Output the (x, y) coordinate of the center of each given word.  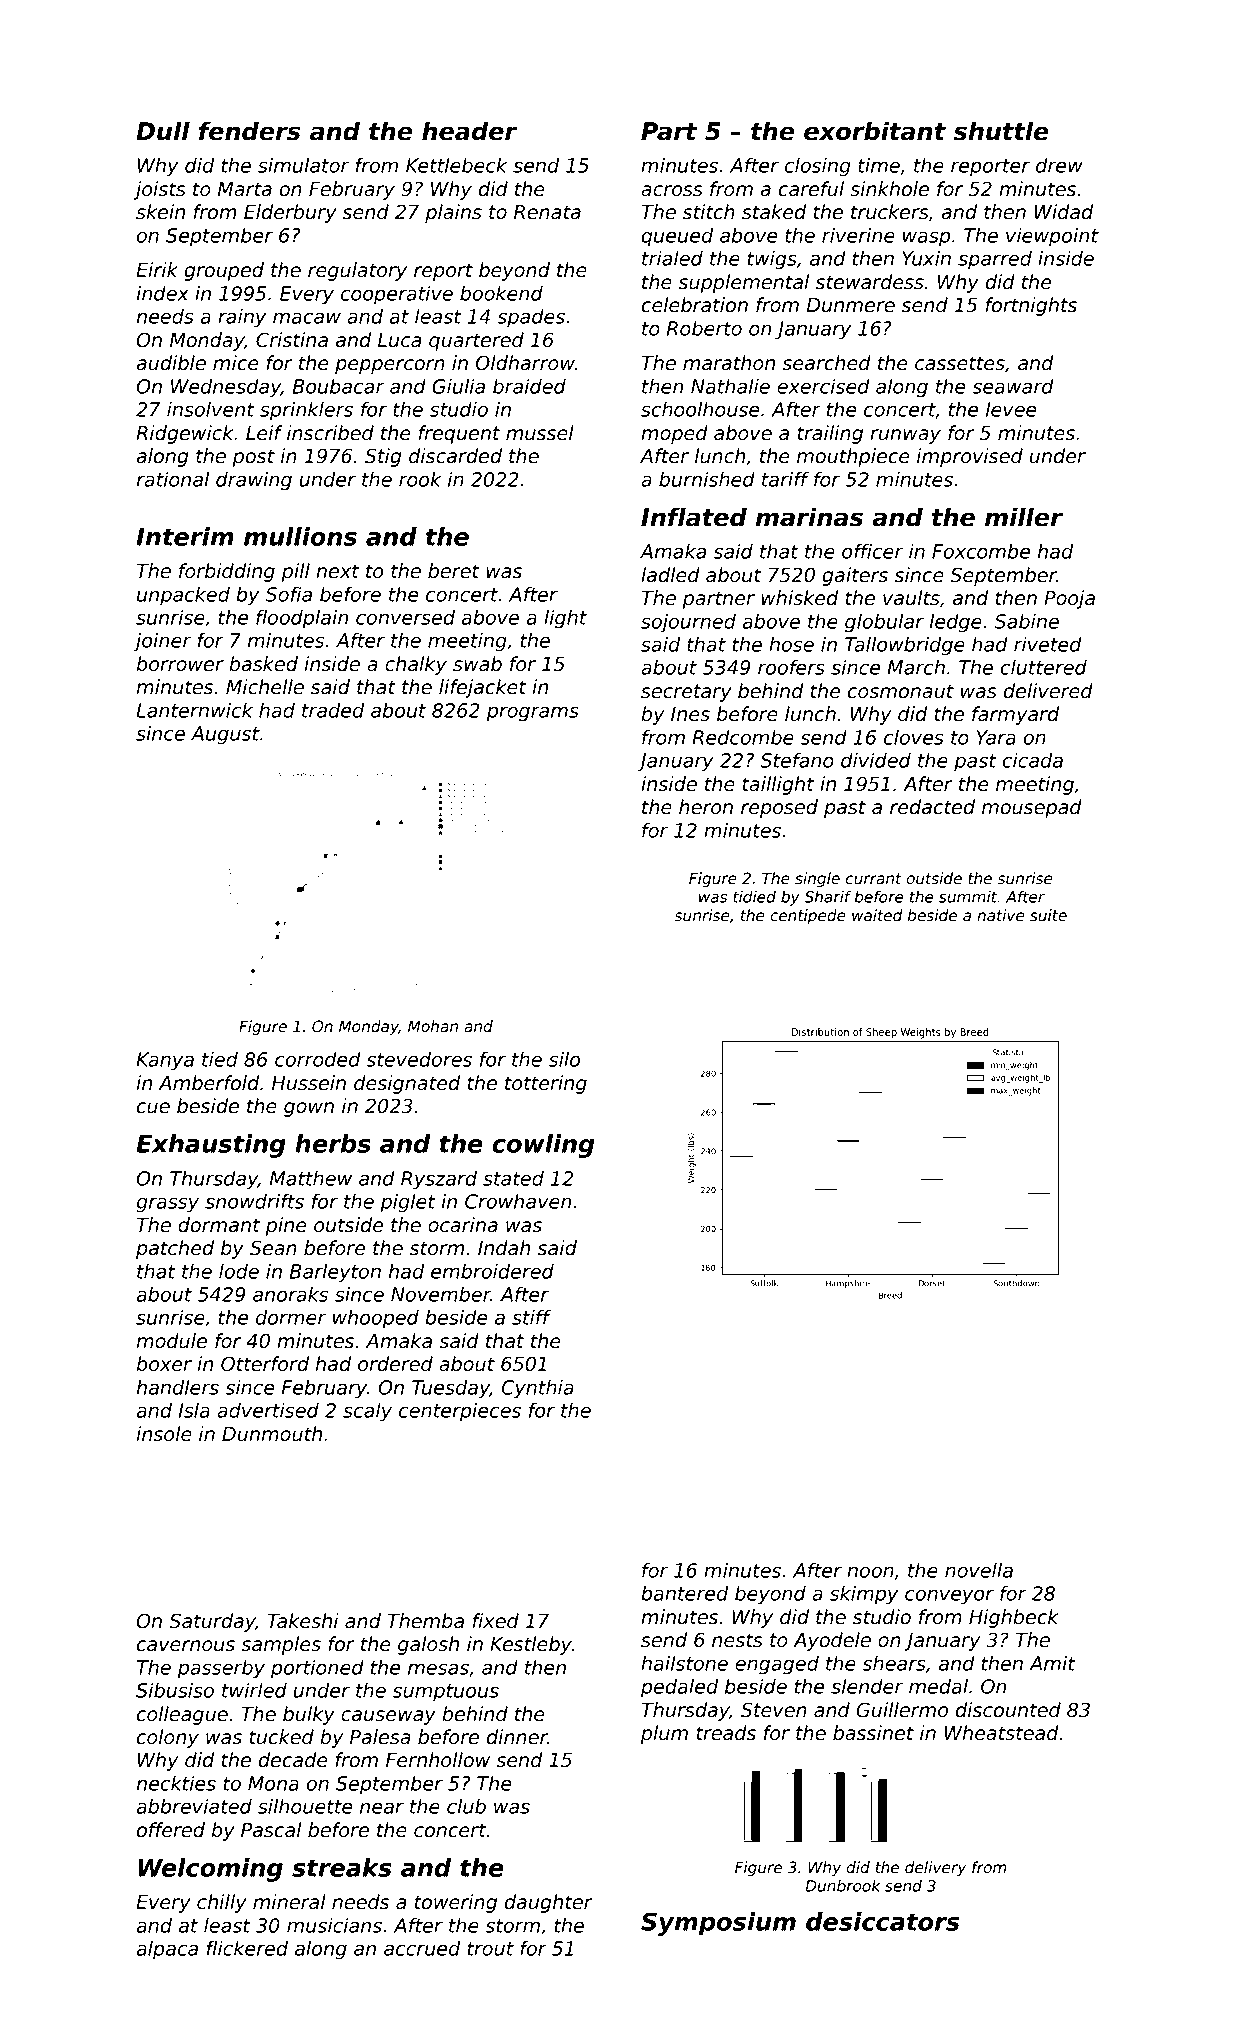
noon (870, 1572)
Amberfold (208, 1083)
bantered (684, 1593)
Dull (163, 131)
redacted (932, 807)
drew (1059, 165)
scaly (367, 1412)
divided (876, 760)
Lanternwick (194, 710)
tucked (281, 1737)
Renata (547, 212)
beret (454, 571)
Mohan (433, 1026)
